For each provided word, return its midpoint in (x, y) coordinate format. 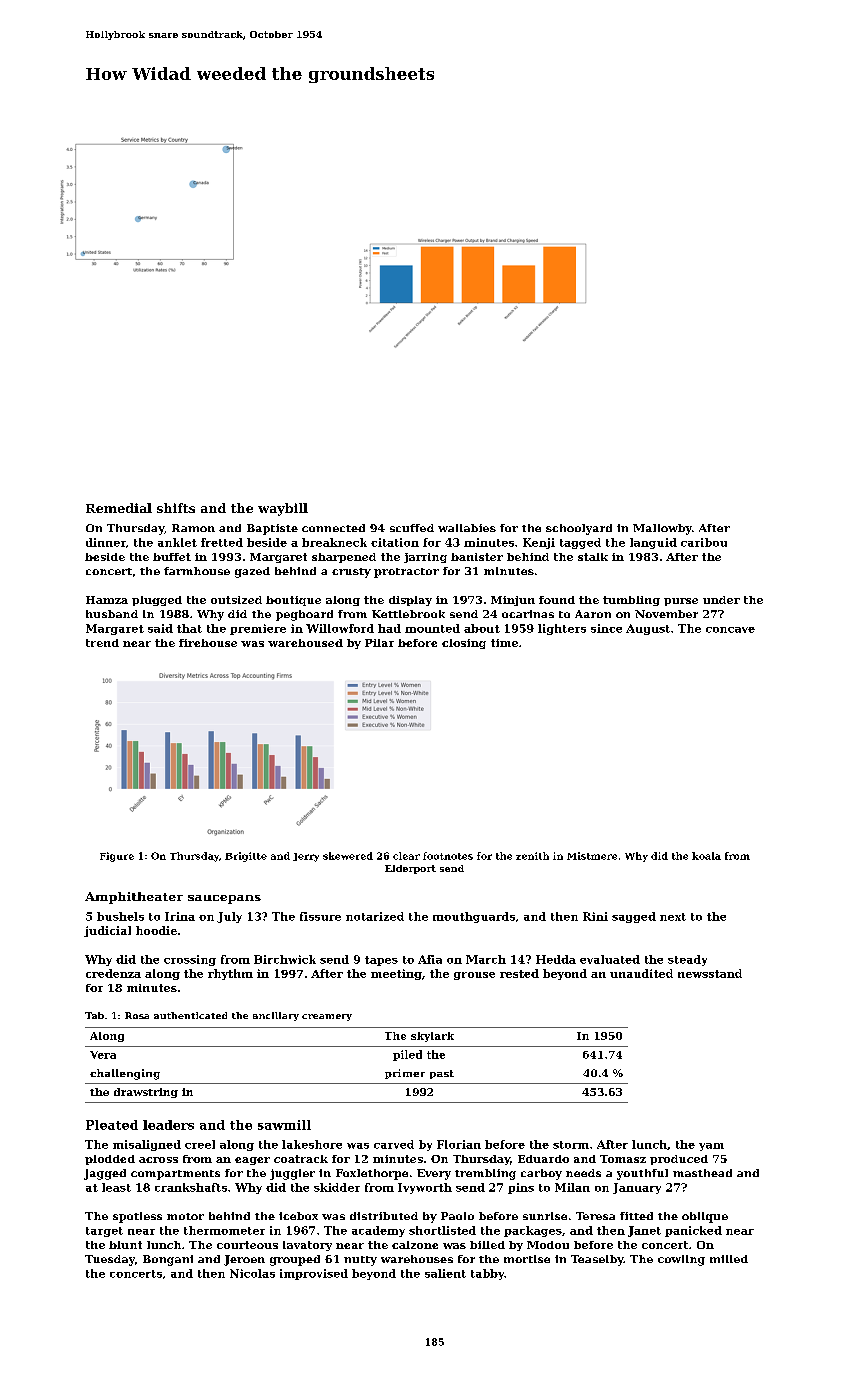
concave (730, 630)
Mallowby (662, 529)
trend (102, 643)
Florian (459, 1144)
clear (406, 856)
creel (200, 1144)
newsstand (710, 973)
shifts (176, 508)
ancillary (276, 1016)
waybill (283, 509)
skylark (432, 1037)
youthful (642, 1174)
